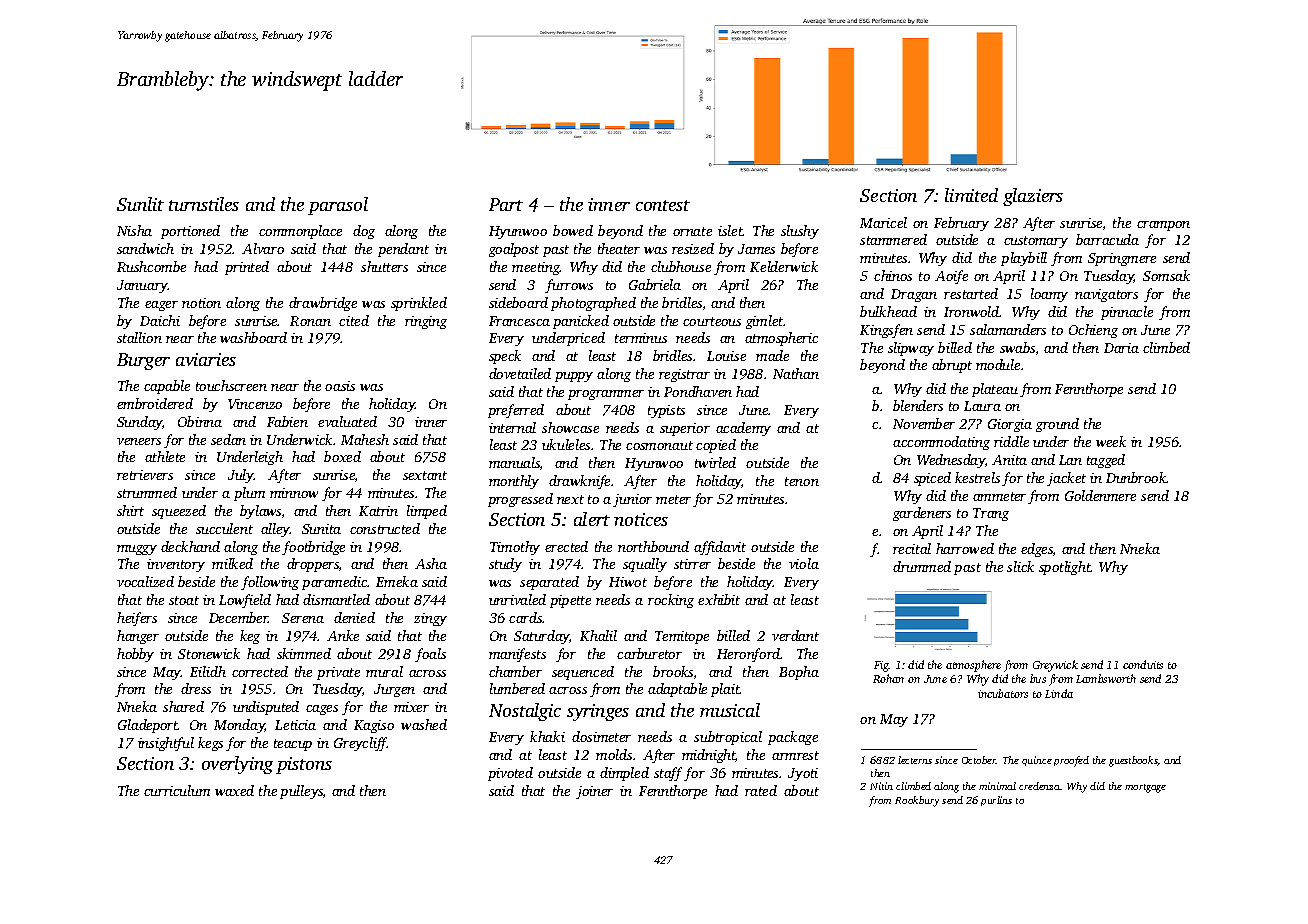 The width and height of the image is (1308, 924). What do you see at coordinates (526, 617) in the image?
I see `cards` at bounding box center [526, 617].
